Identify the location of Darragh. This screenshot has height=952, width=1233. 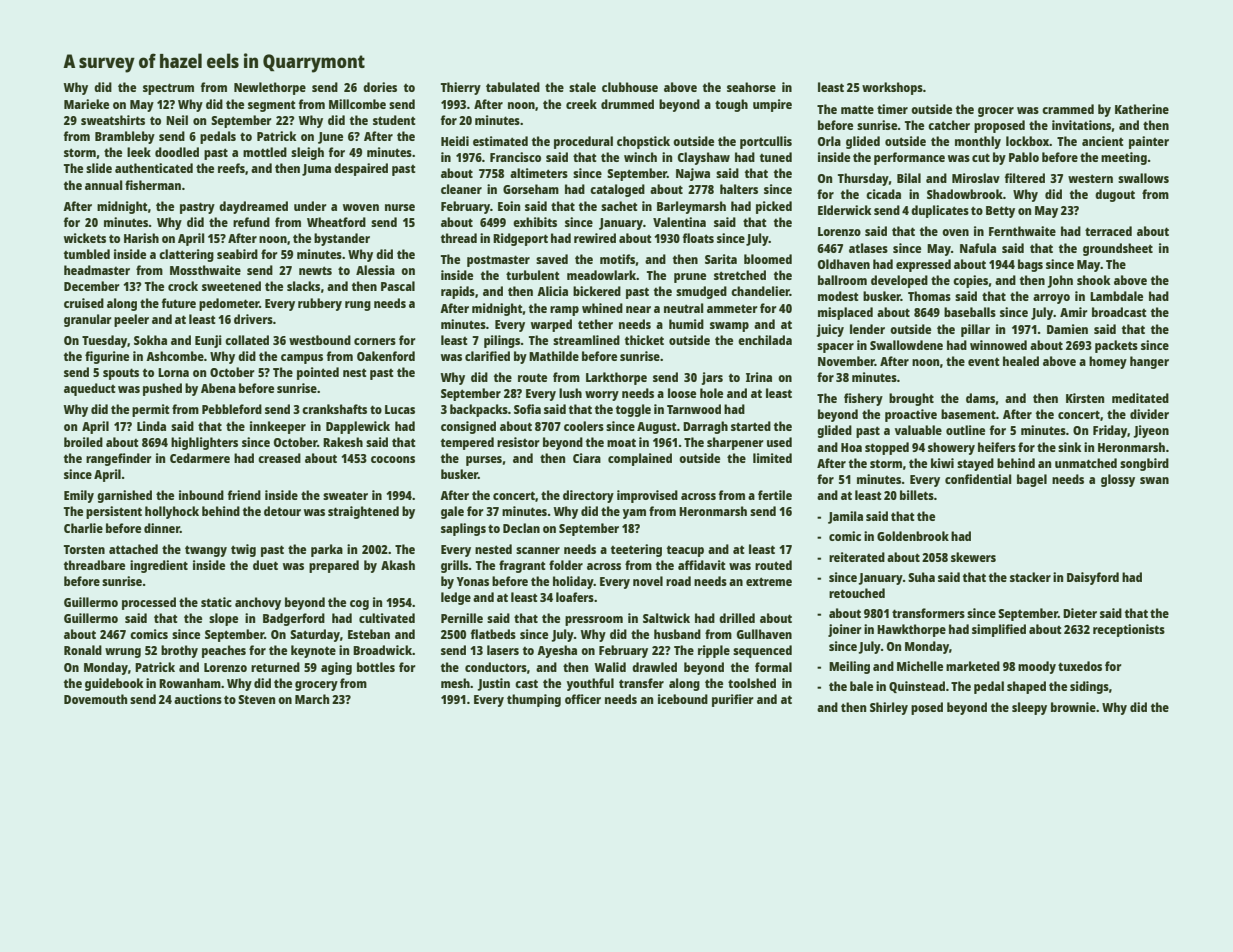
(705, 427).
